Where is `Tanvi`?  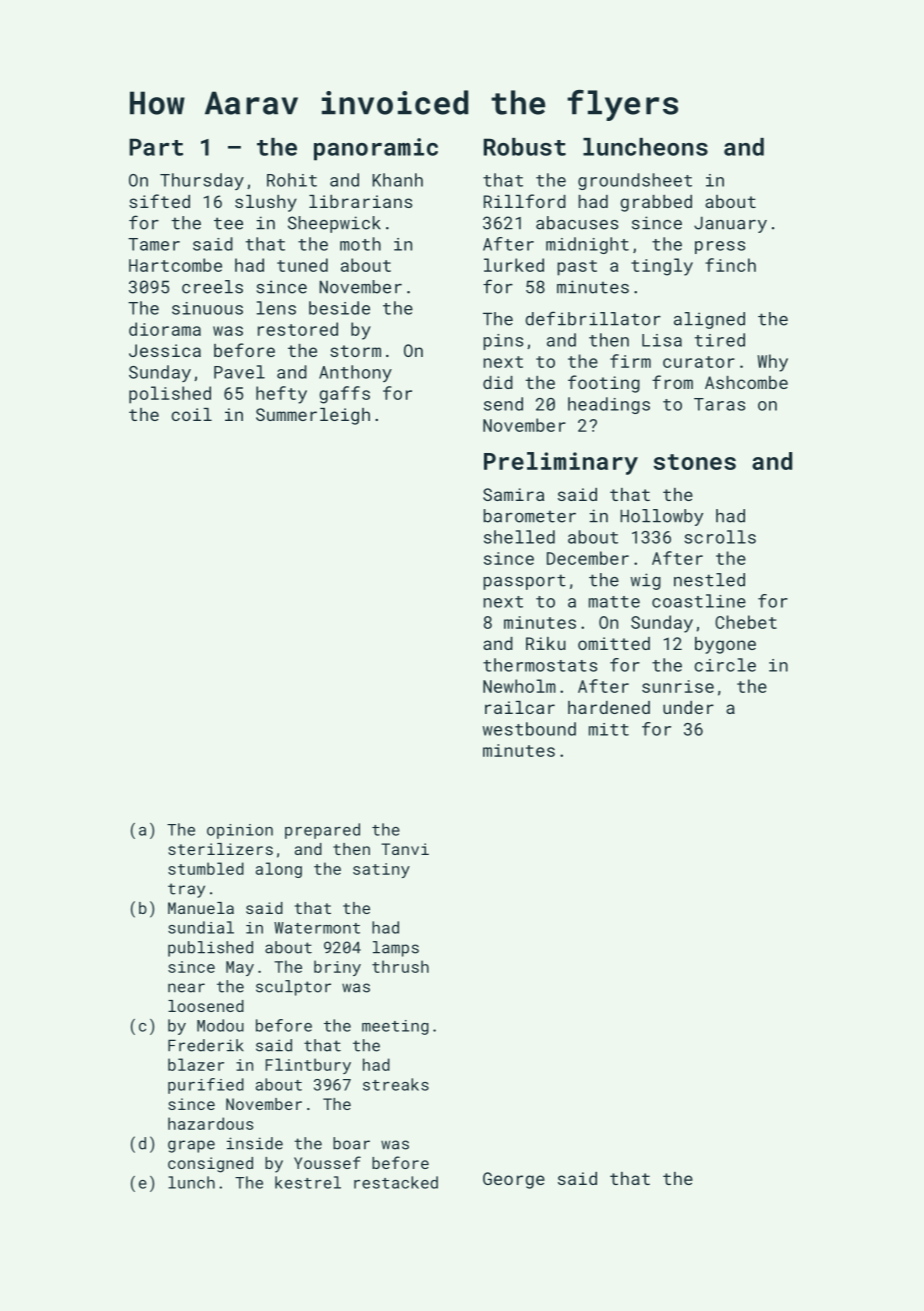
Tanvi is located at coordinates (405, 849).
